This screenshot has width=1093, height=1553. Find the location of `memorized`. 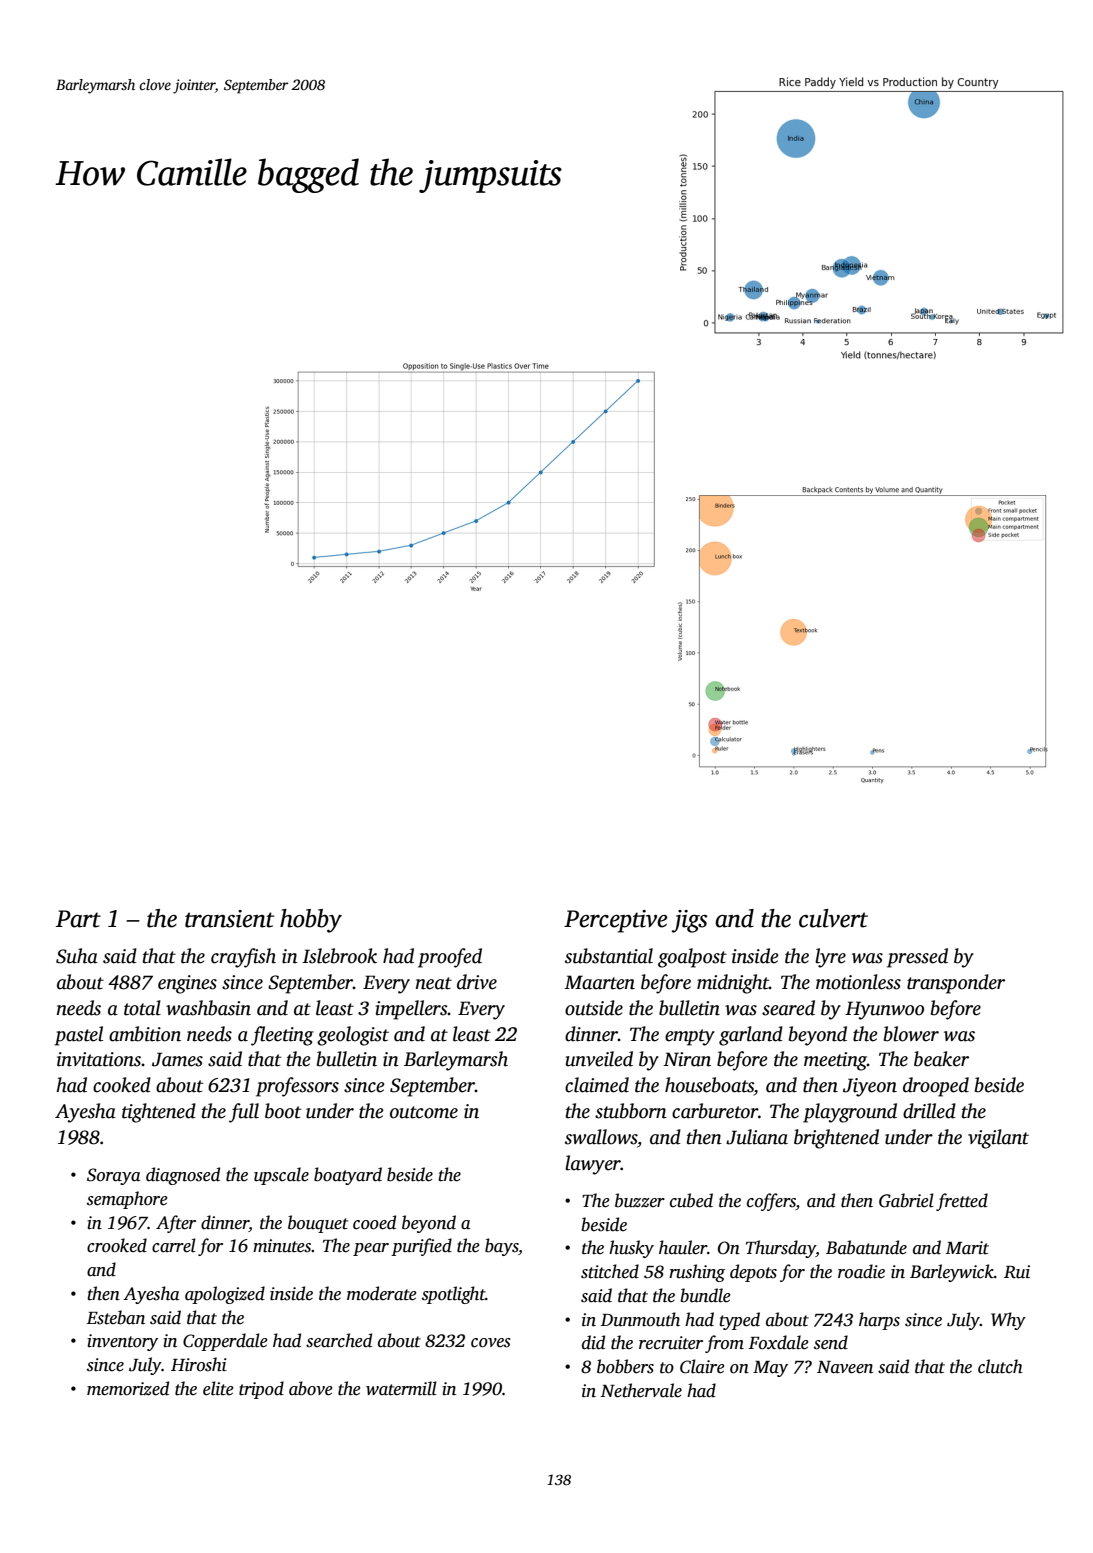

memorized is located at coordinates (128, 1388).
